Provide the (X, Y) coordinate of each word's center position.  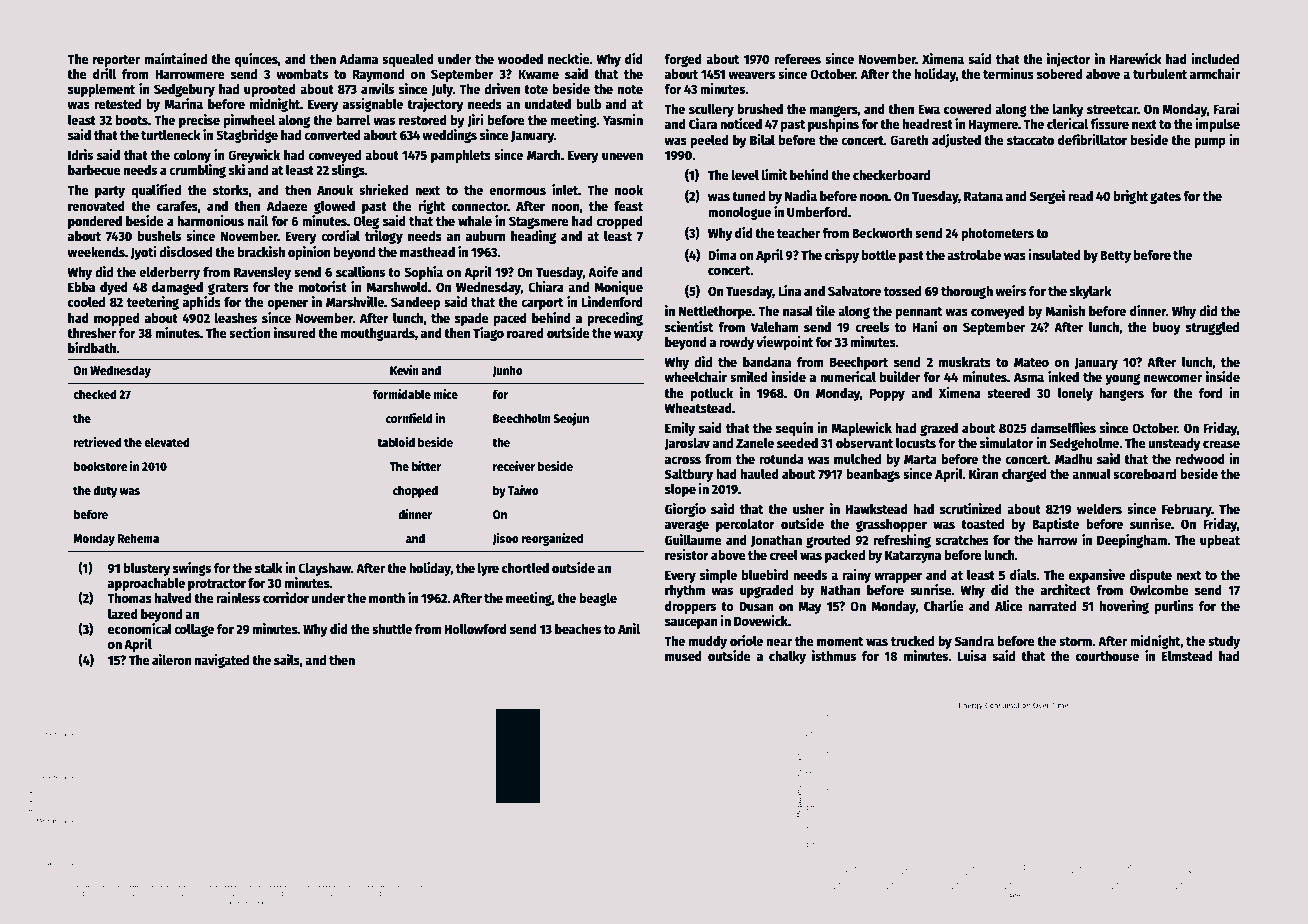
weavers (751, 75)
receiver (514, 466)
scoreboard (1144, 474)
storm (1075, 641)
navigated (222, 661)
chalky (787, 657)
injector (1069, 60)
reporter (116, 61)
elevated (167, 442)
